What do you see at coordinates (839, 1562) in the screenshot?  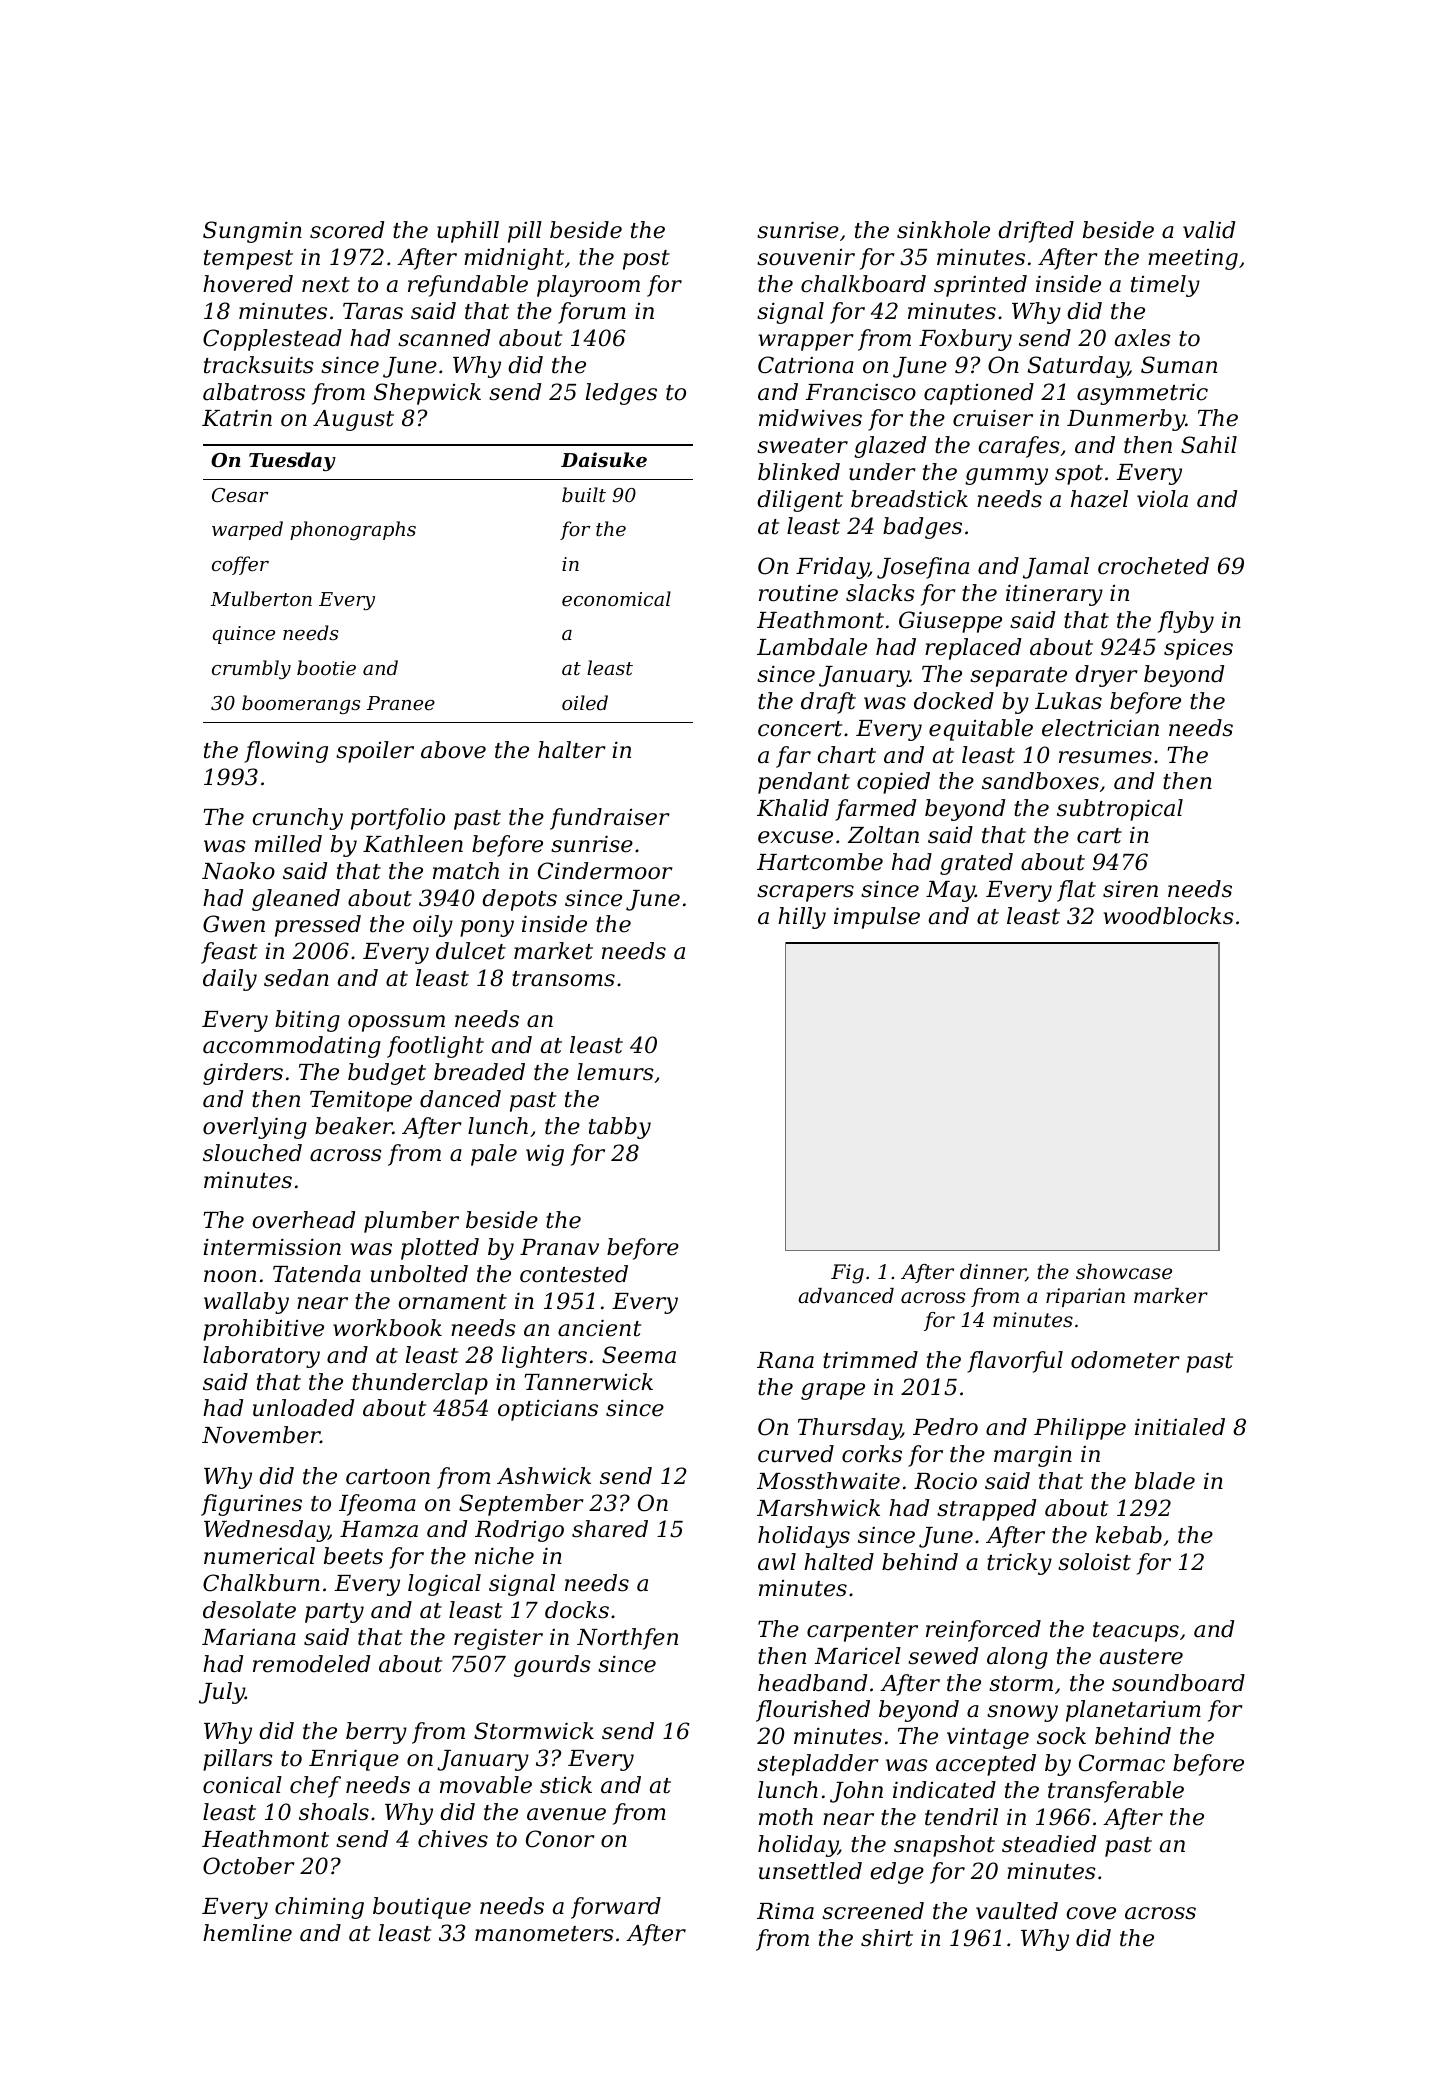 I see `halted` at bounding box center [839, 1562].
